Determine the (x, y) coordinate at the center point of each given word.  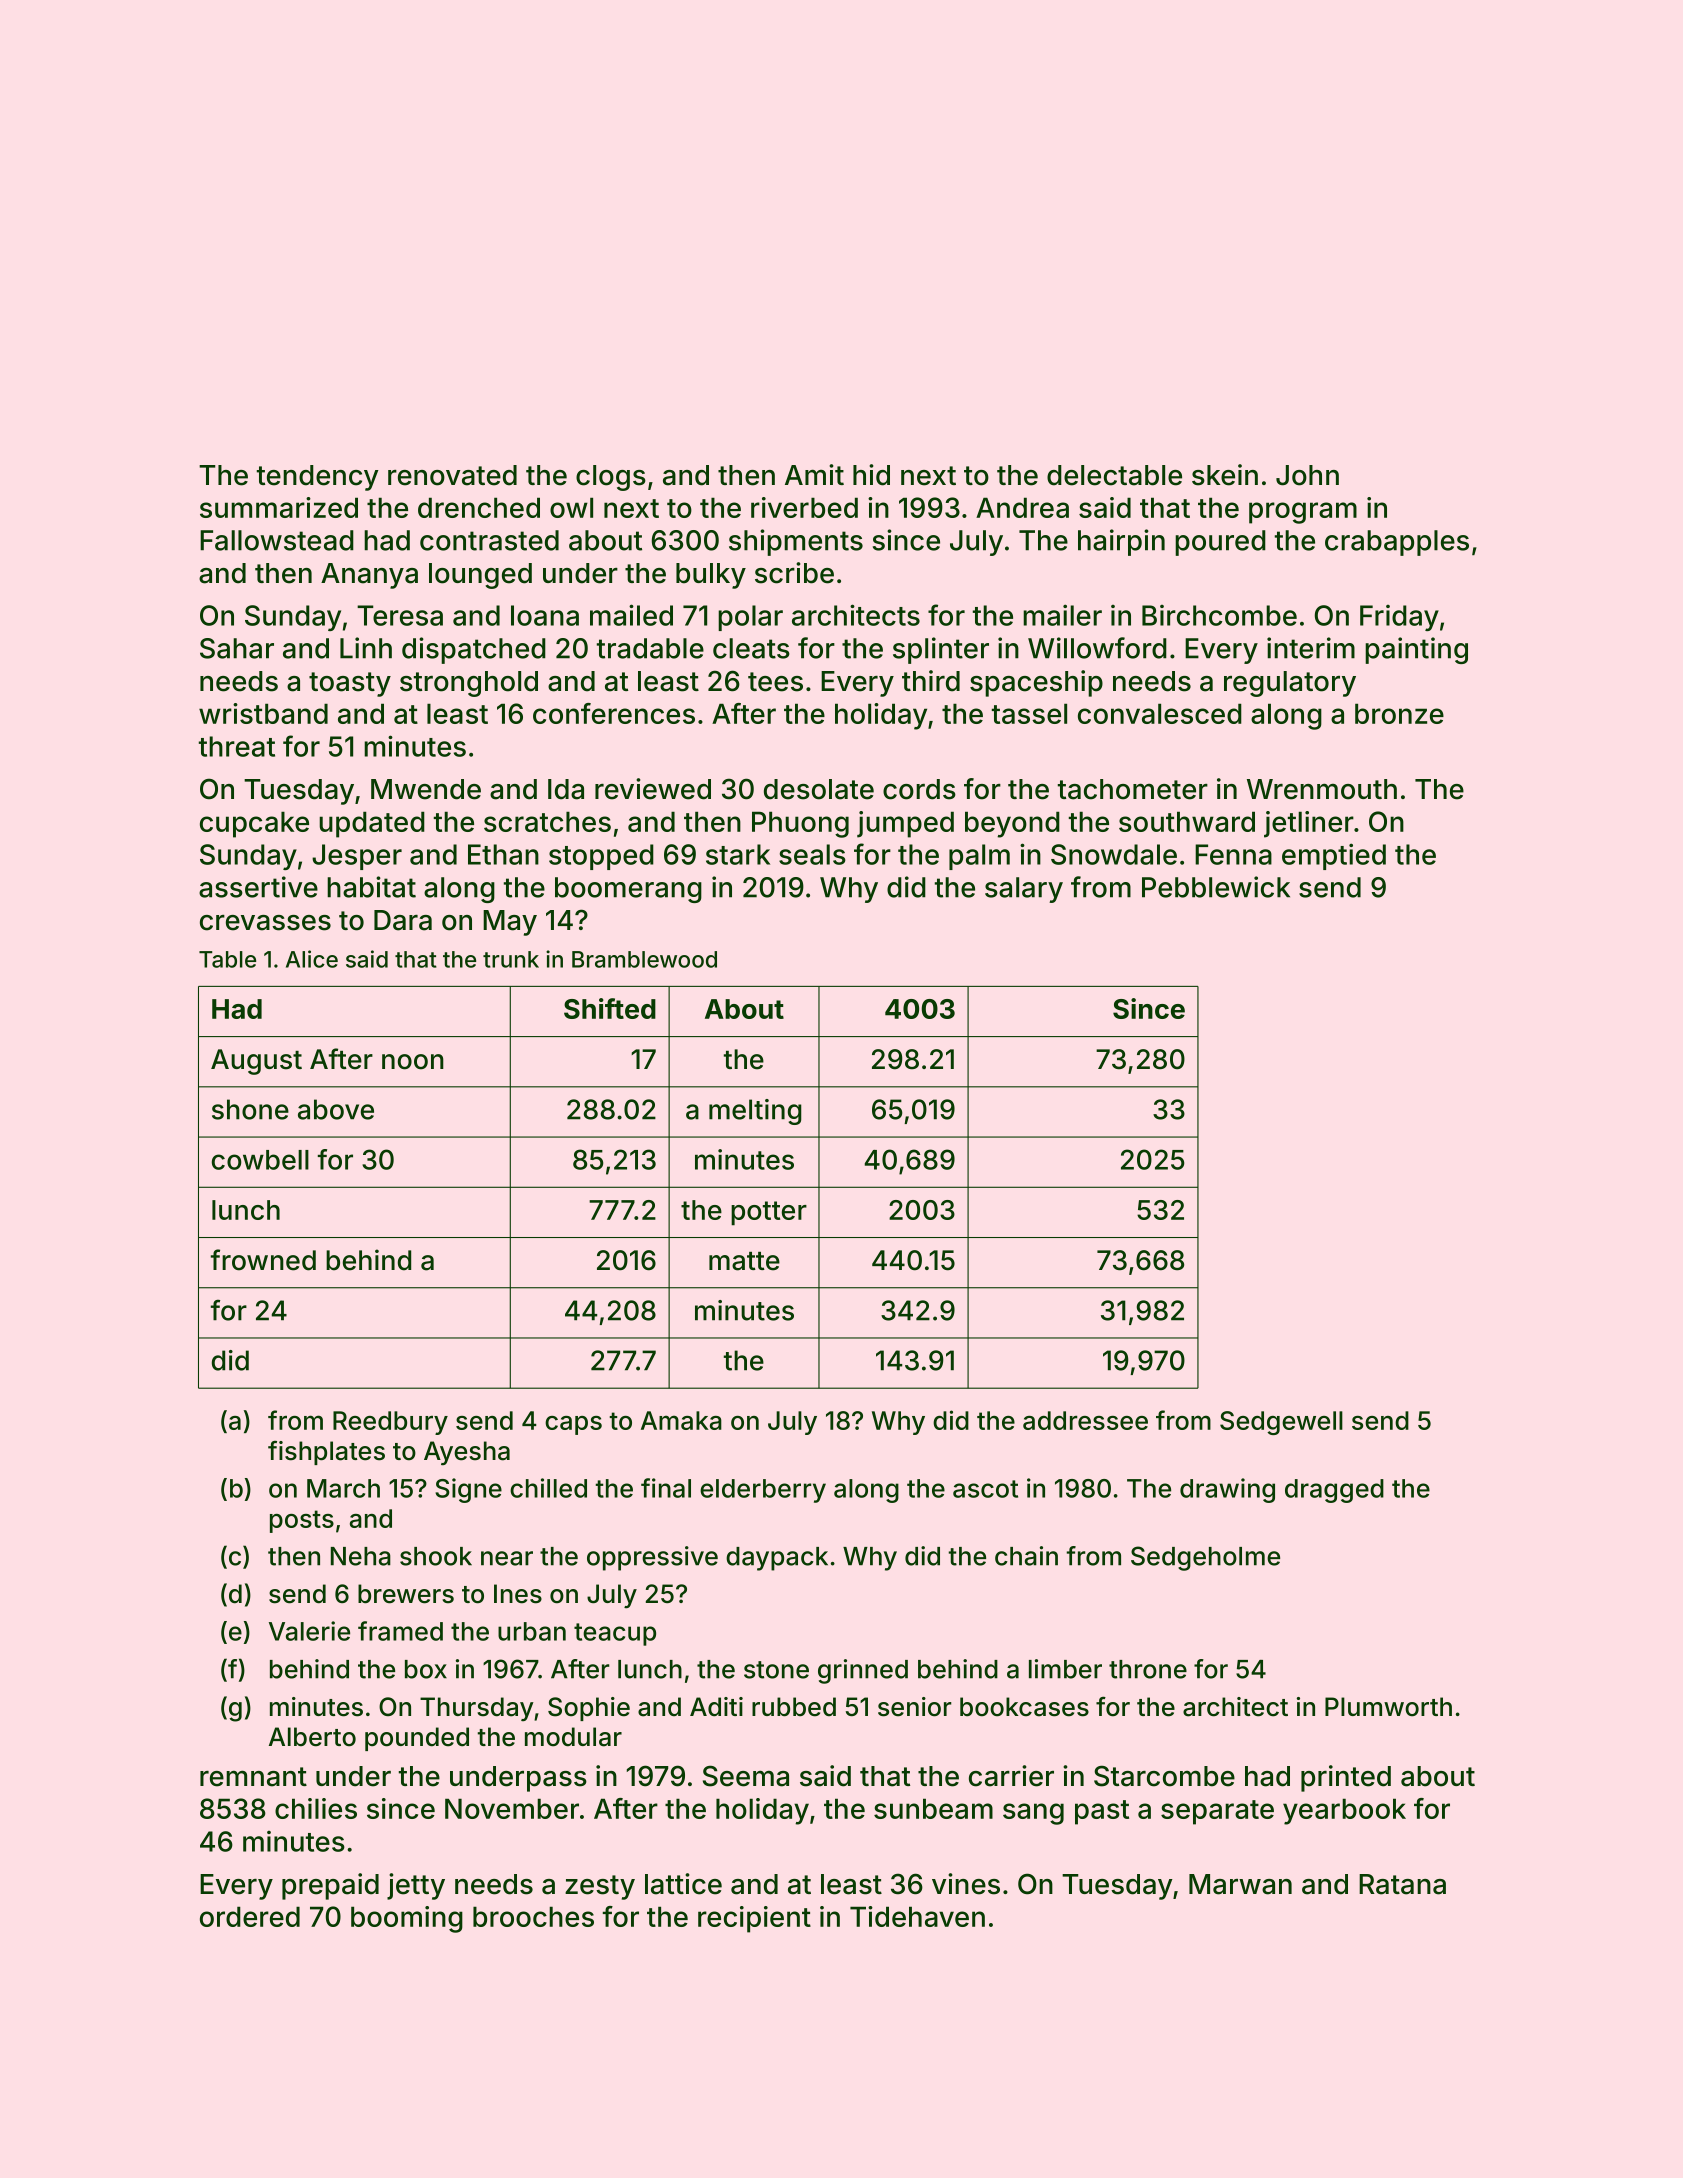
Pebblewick (1216, 887)
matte (744, 1261)
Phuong (800, 824)
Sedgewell (1281, 1423)
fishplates (326, 1453)
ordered (250, 1916)
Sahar (237, 648)
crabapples (1397, 543)
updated (372, 824)
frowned (263, 1260)
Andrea (1022, 507)
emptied (1334, 856)
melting (755, 1112)
